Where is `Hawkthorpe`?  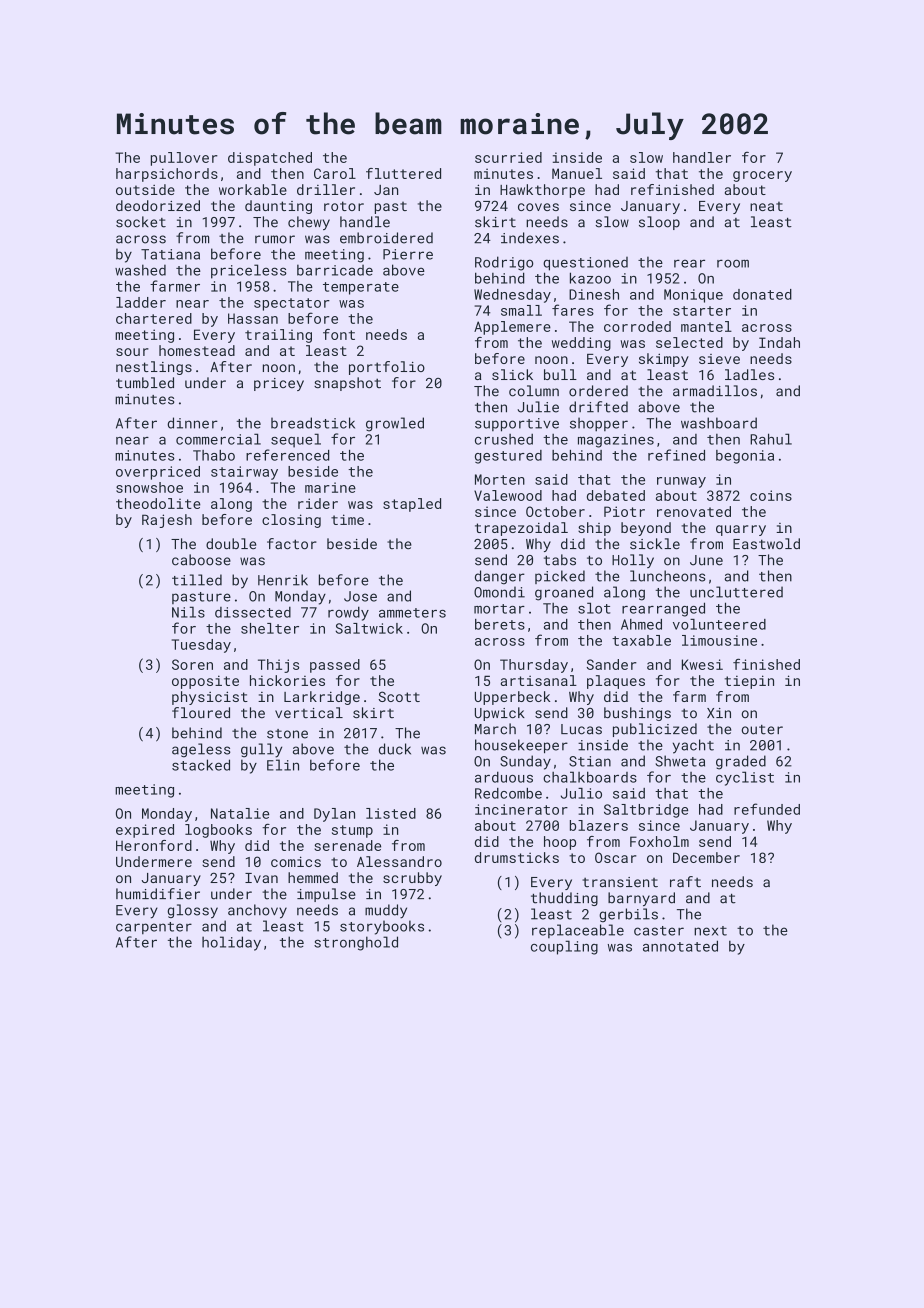 Hawkthorpe is located at coordinates (542, 191).
